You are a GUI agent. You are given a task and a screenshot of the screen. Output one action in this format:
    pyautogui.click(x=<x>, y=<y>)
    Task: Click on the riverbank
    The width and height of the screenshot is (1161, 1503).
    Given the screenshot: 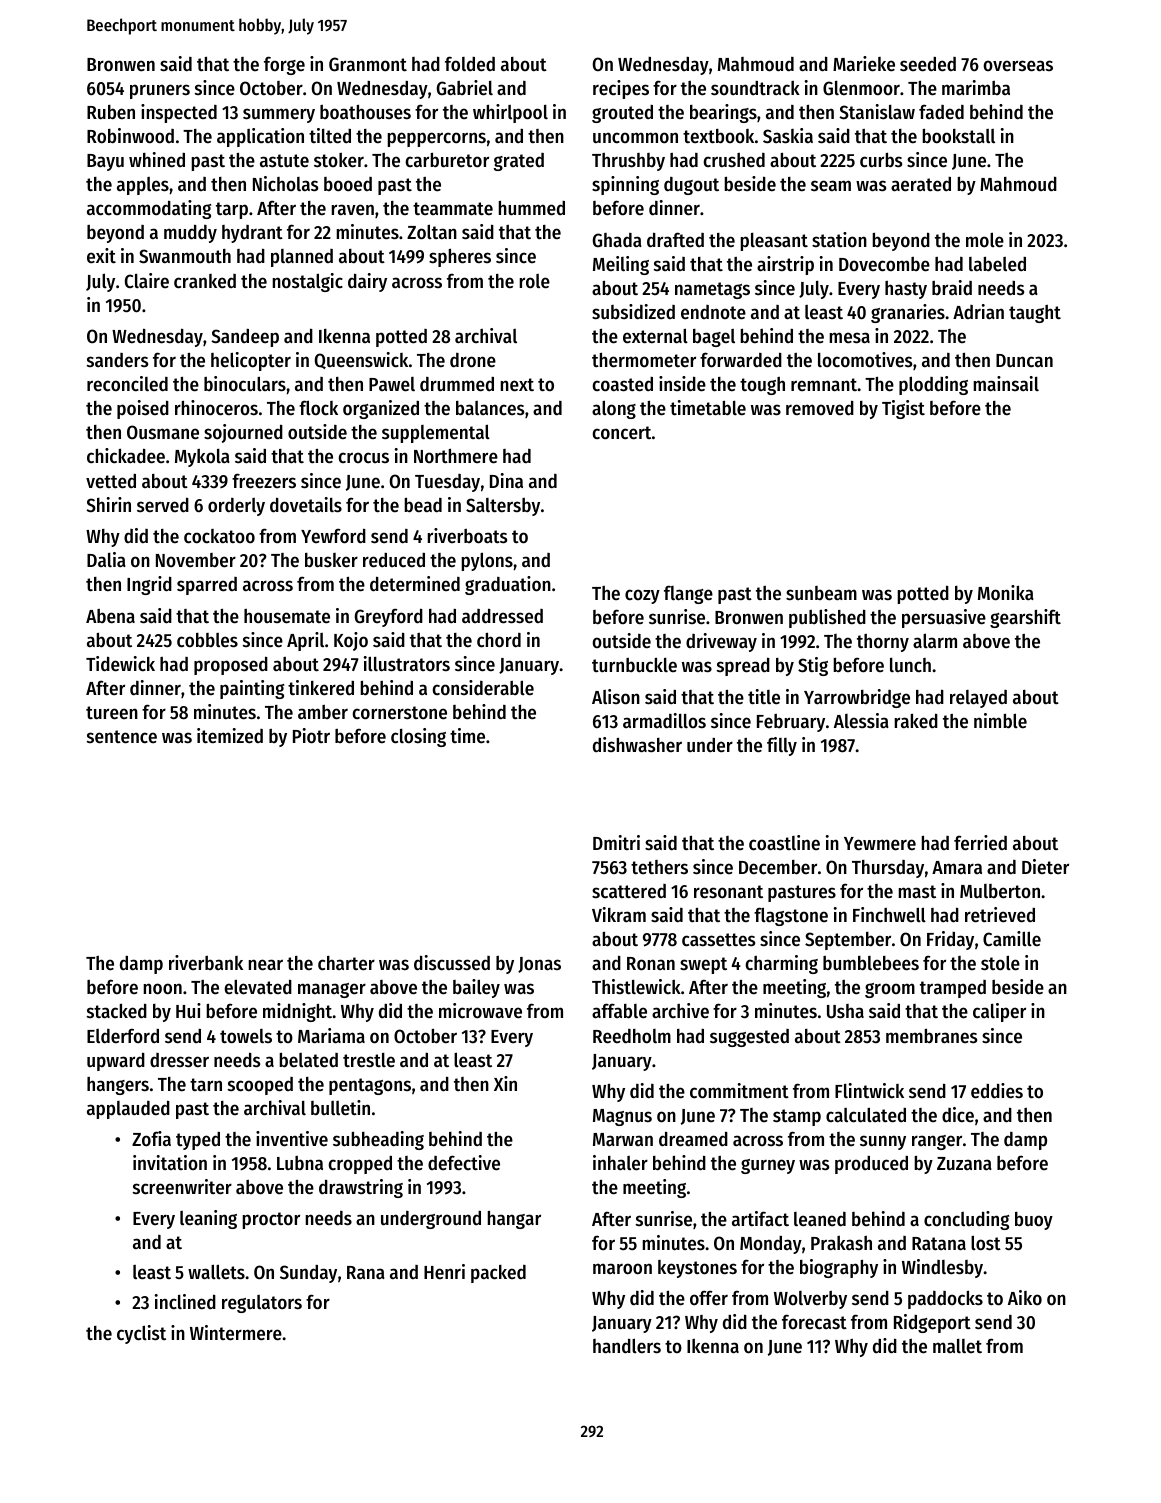 What is the action you would take?
    pyautogui.click(x=206, y=962)
